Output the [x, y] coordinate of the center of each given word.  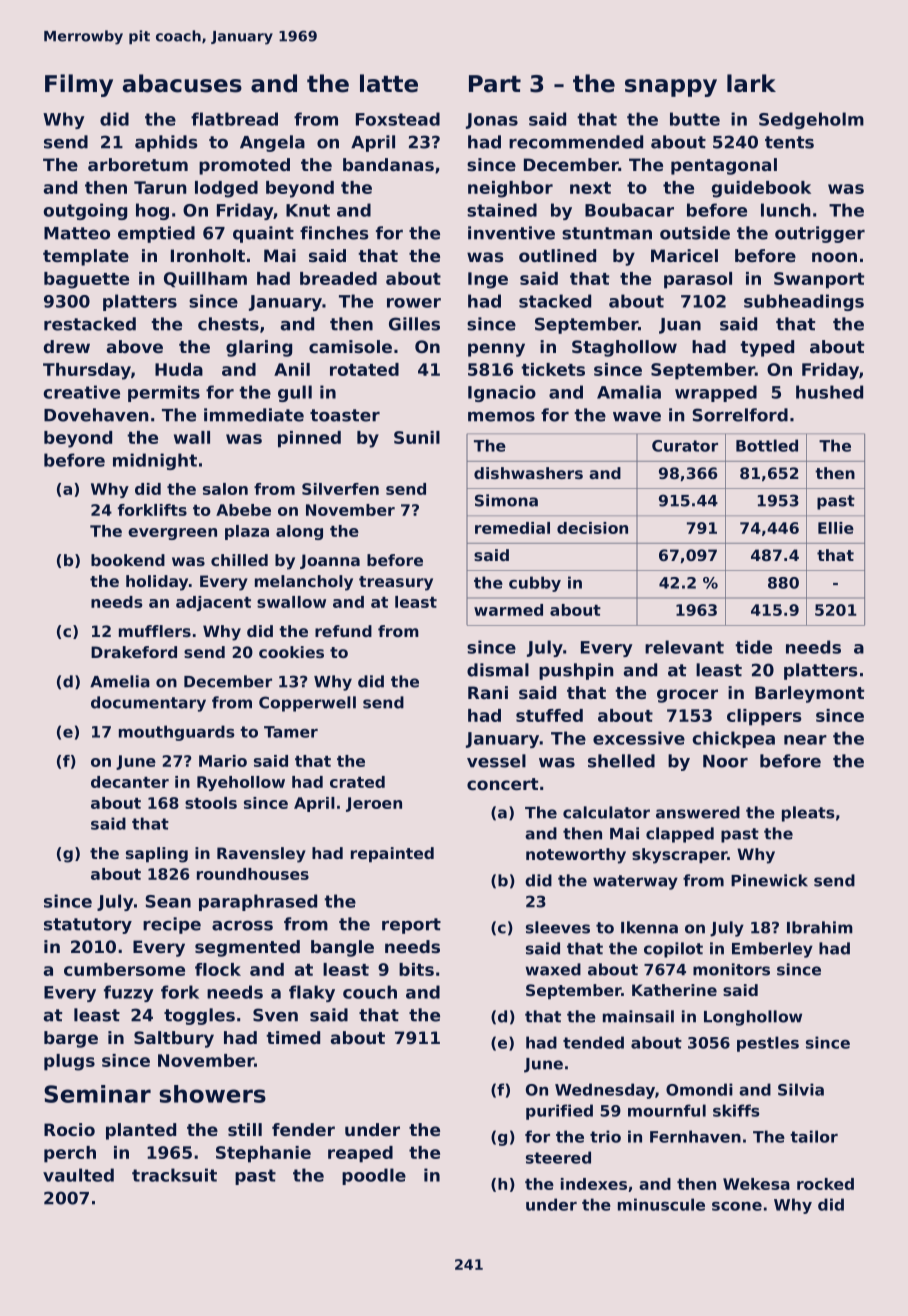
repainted [392, 854]
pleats [808, 814]
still [245, 1129]
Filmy [79, 85]
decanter [130, 782]
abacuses [182, 83]
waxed [553, 969]
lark [751, 83]
